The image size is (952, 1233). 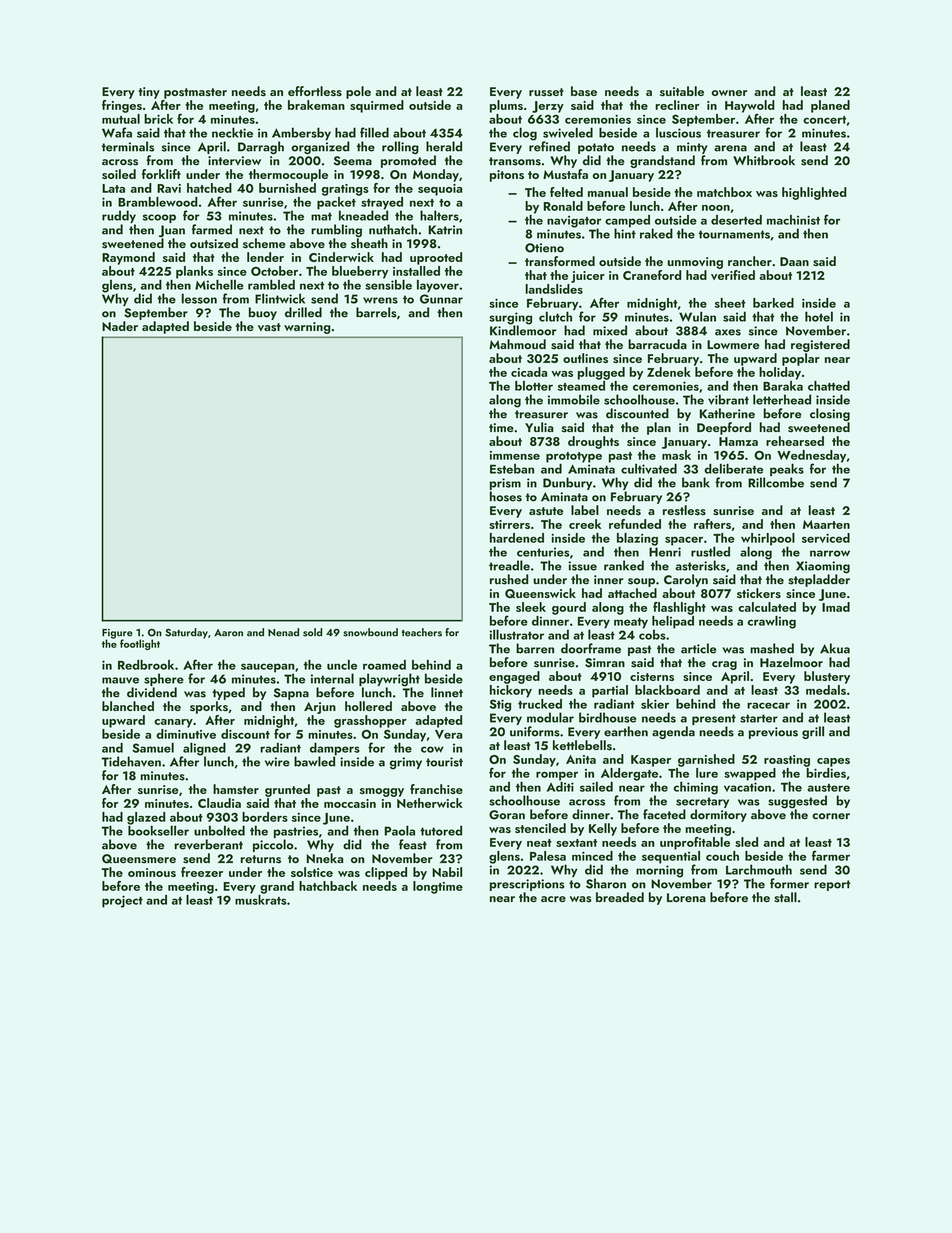 I want to click on typed, so click(x=228, y=693).
